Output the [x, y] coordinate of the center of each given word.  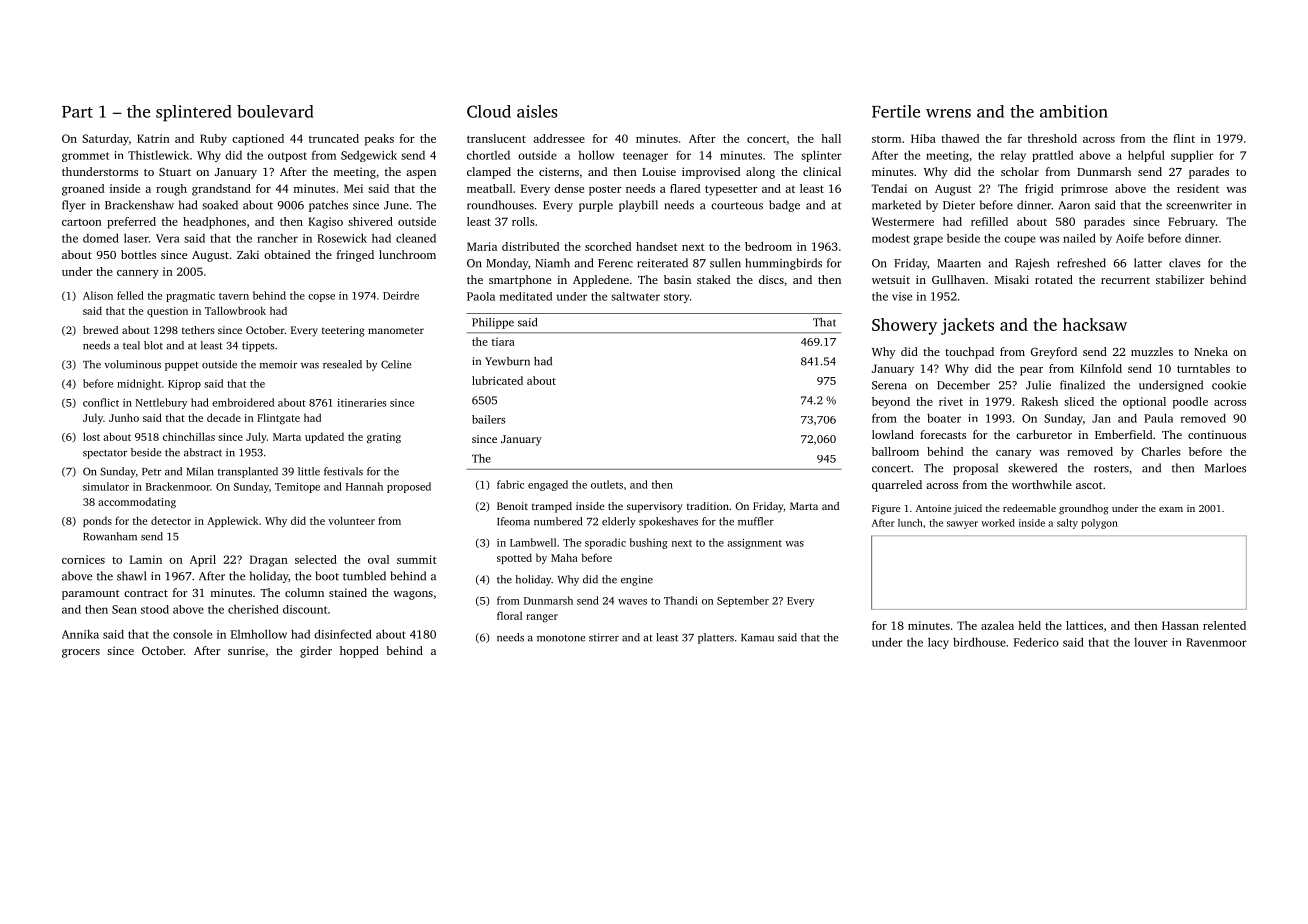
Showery [904, 326]
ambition [1074, 111]
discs [771, 279]
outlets [607, 484]
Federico [1036, 642]
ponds [97, 522]
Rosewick [342, 238]
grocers [81, 653]
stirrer [604, 637]
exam [1171, 509]
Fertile [896, 111]
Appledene [601, 281]
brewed [100, 330]
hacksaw [1095, 324]
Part [77, 112]
